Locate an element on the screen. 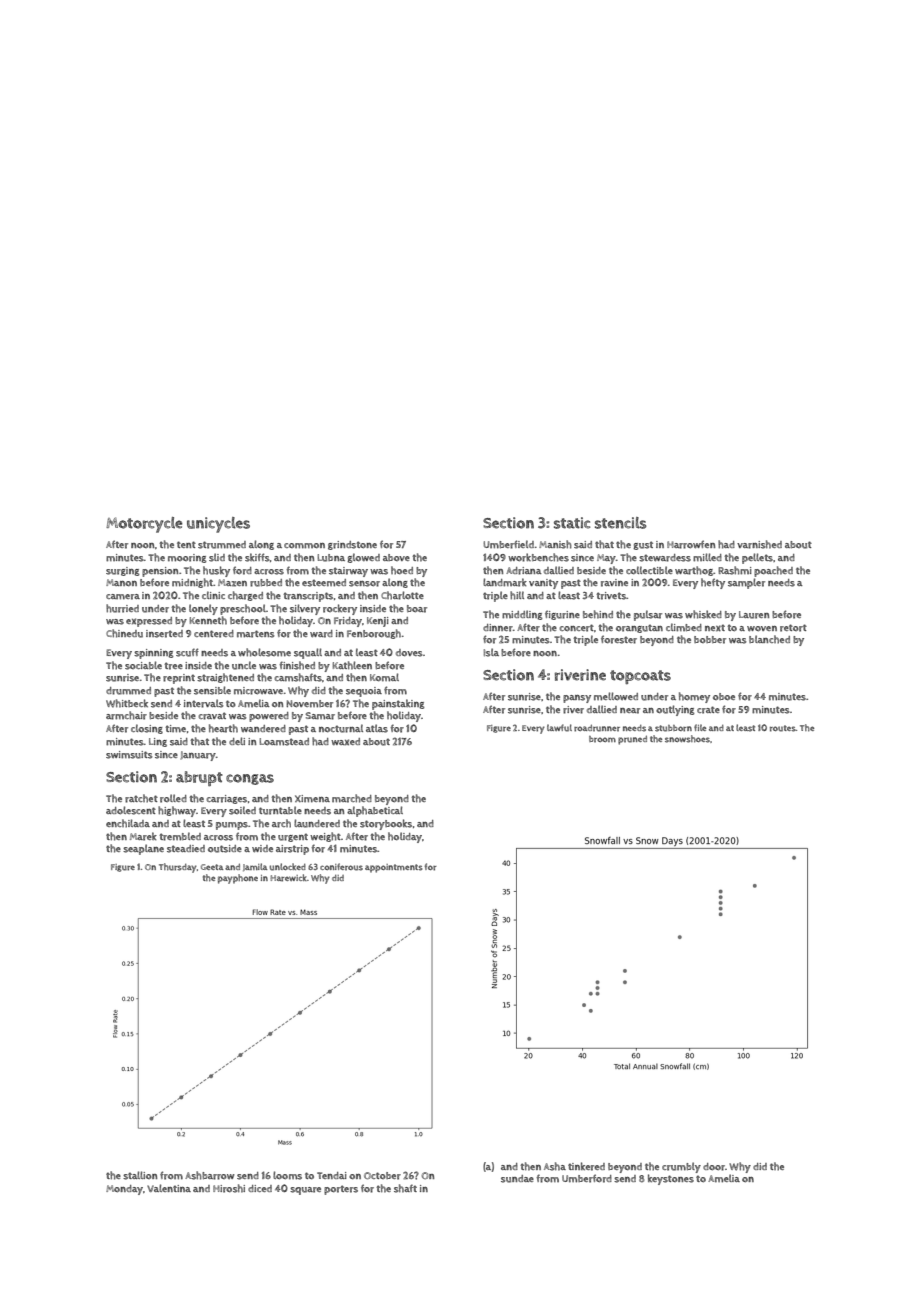 This screenshot has height=1308, width=924. keystones is located at coordinates (671, 1179).
